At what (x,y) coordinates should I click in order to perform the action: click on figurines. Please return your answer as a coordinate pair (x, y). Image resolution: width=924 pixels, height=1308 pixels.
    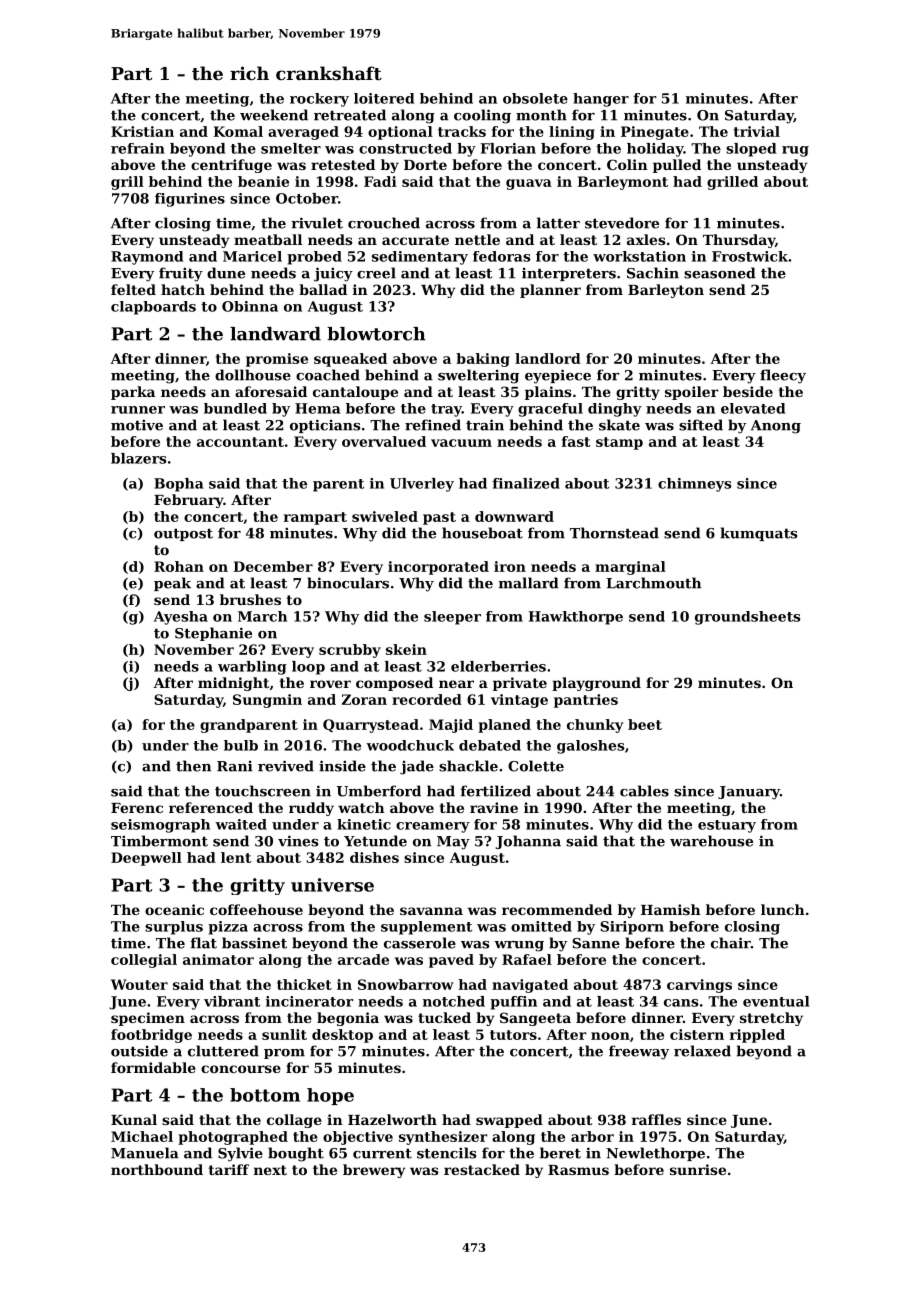
    Looking at the image, I should click on (190, 200).
